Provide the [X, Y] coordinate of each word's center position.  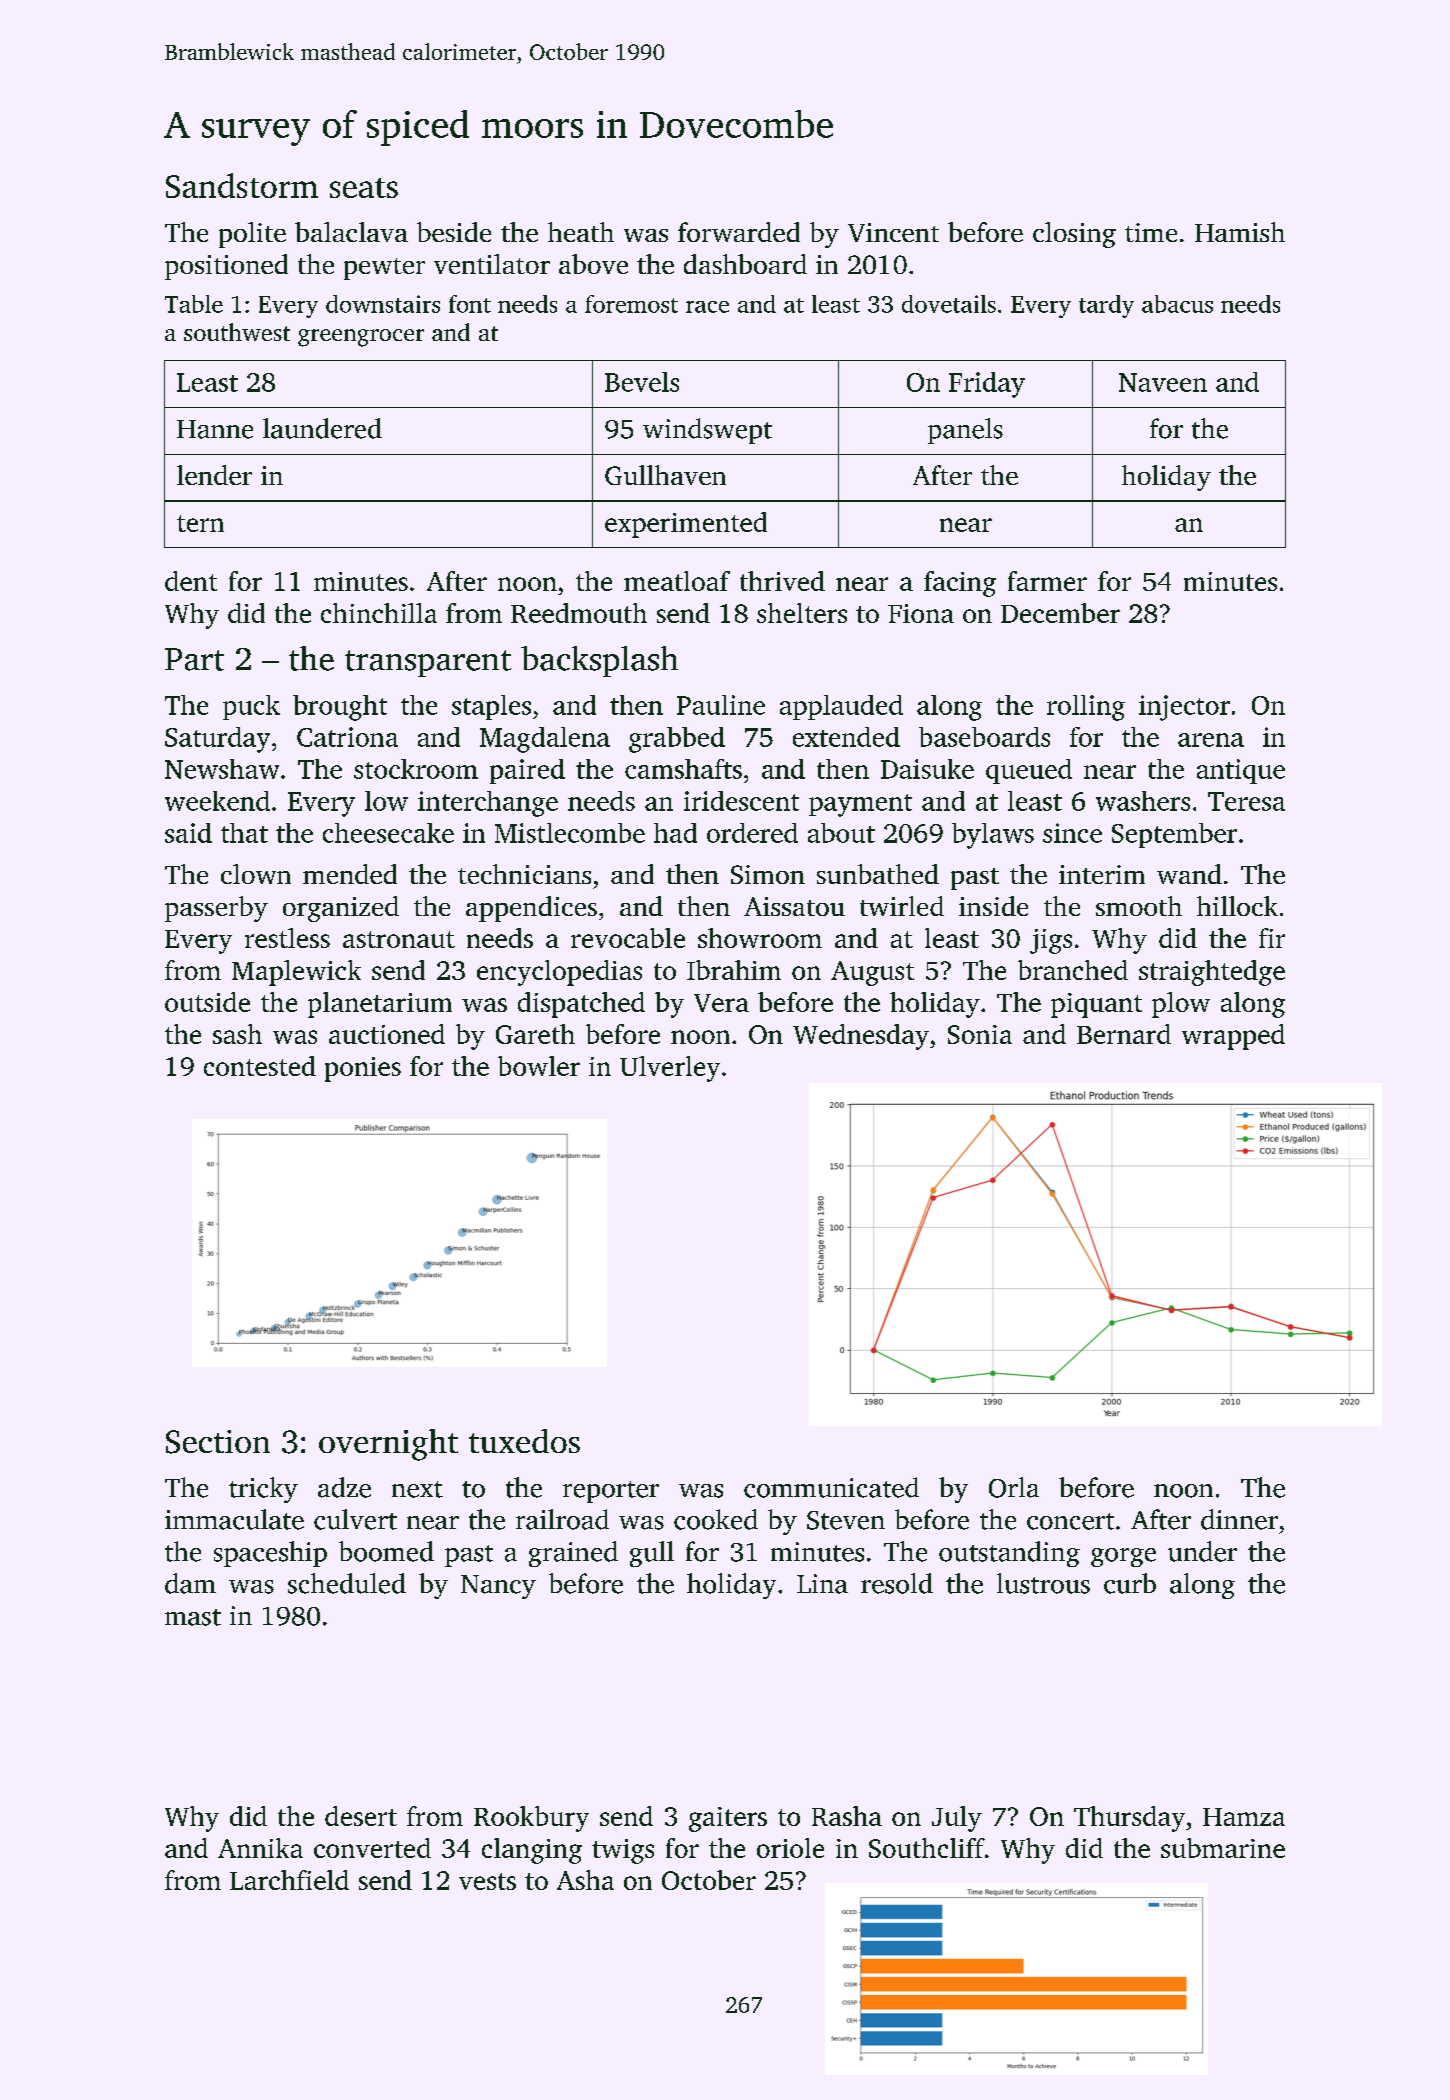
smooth [1139, 906]
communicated [831, 1487]
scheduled [347, 1583]
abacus [1177, 304]
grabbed [677, 740]
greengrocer [361, 338]
